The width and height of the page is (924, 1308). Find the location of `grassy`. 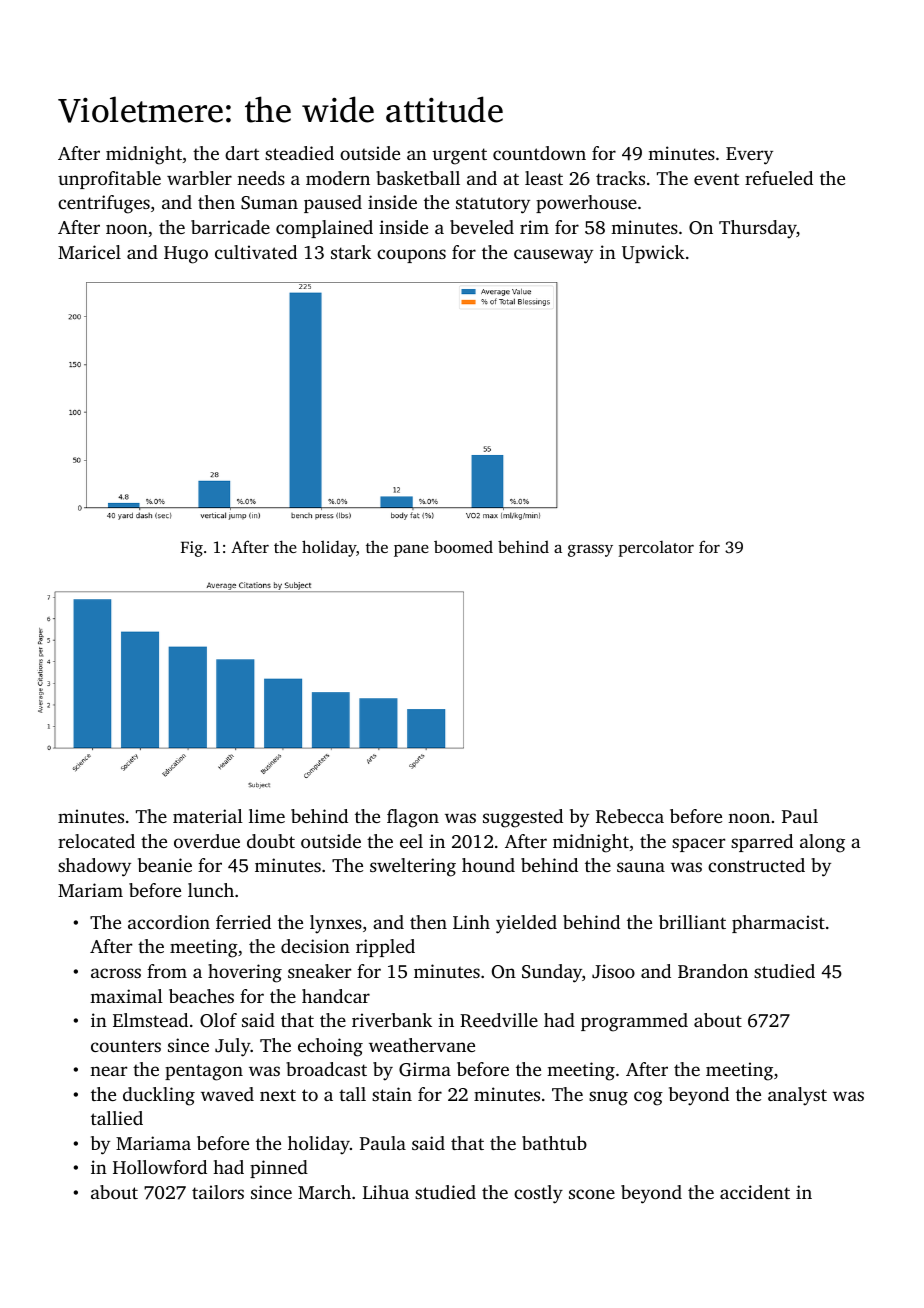

grassy is located at coordinates (590, 550).
